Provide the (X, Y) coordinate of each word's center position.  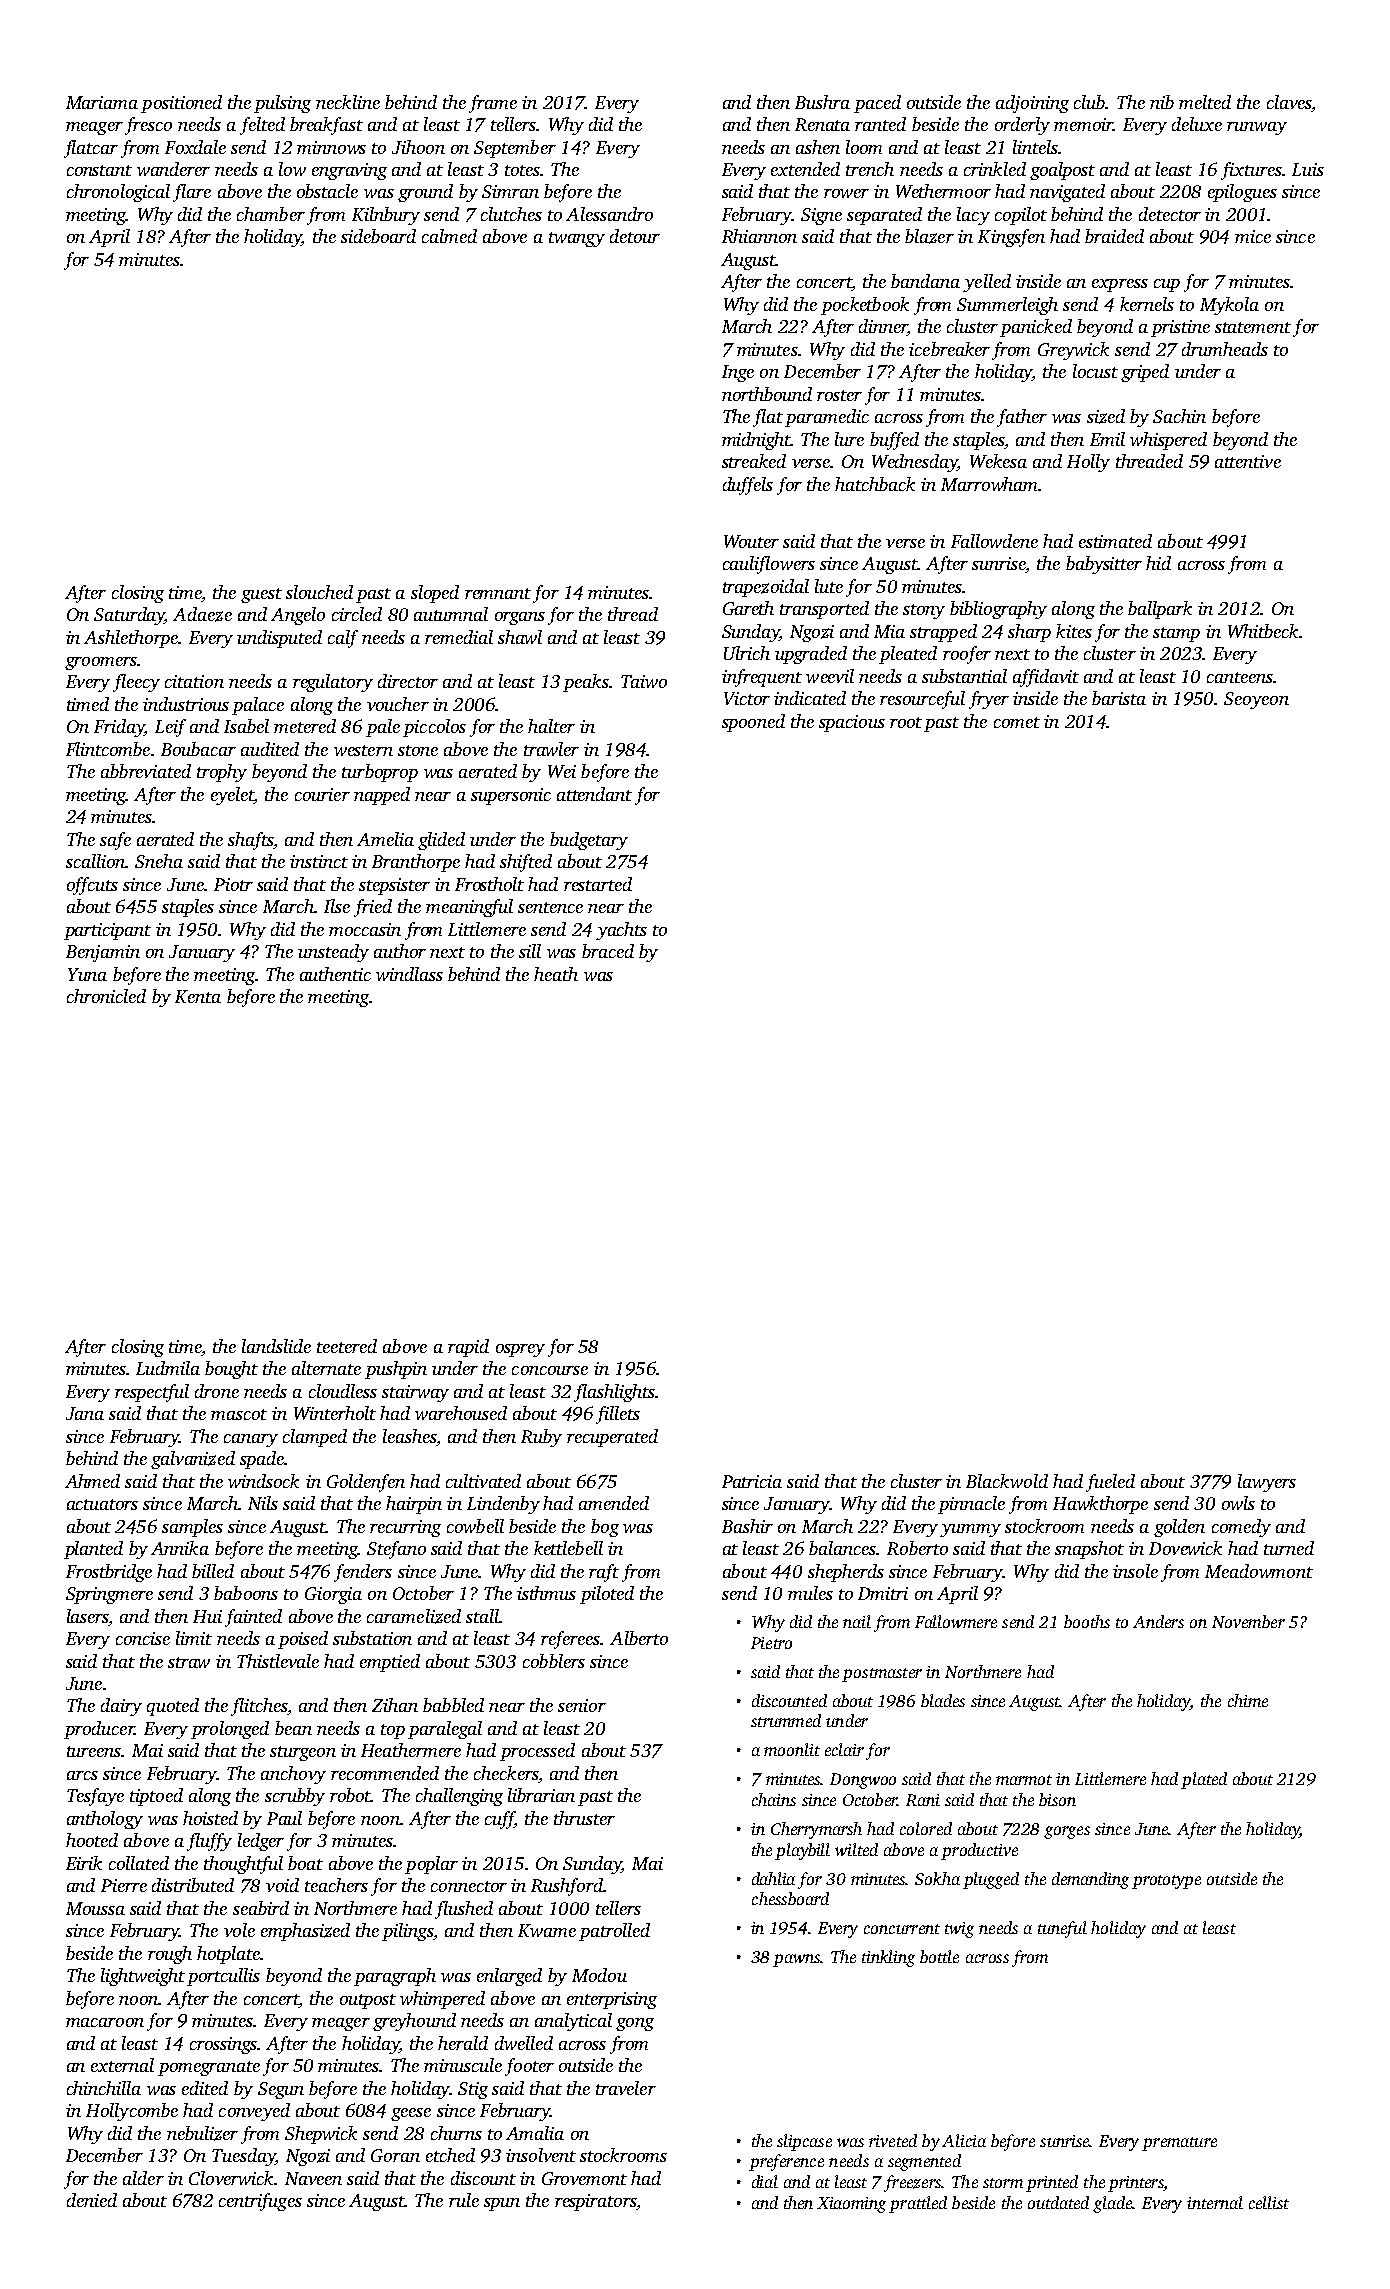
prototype (1166, 1882)
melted (1205, 102)
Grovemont (584, 2178)
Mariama (102, 102)
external (122, 2065)
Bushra (822, 102)
